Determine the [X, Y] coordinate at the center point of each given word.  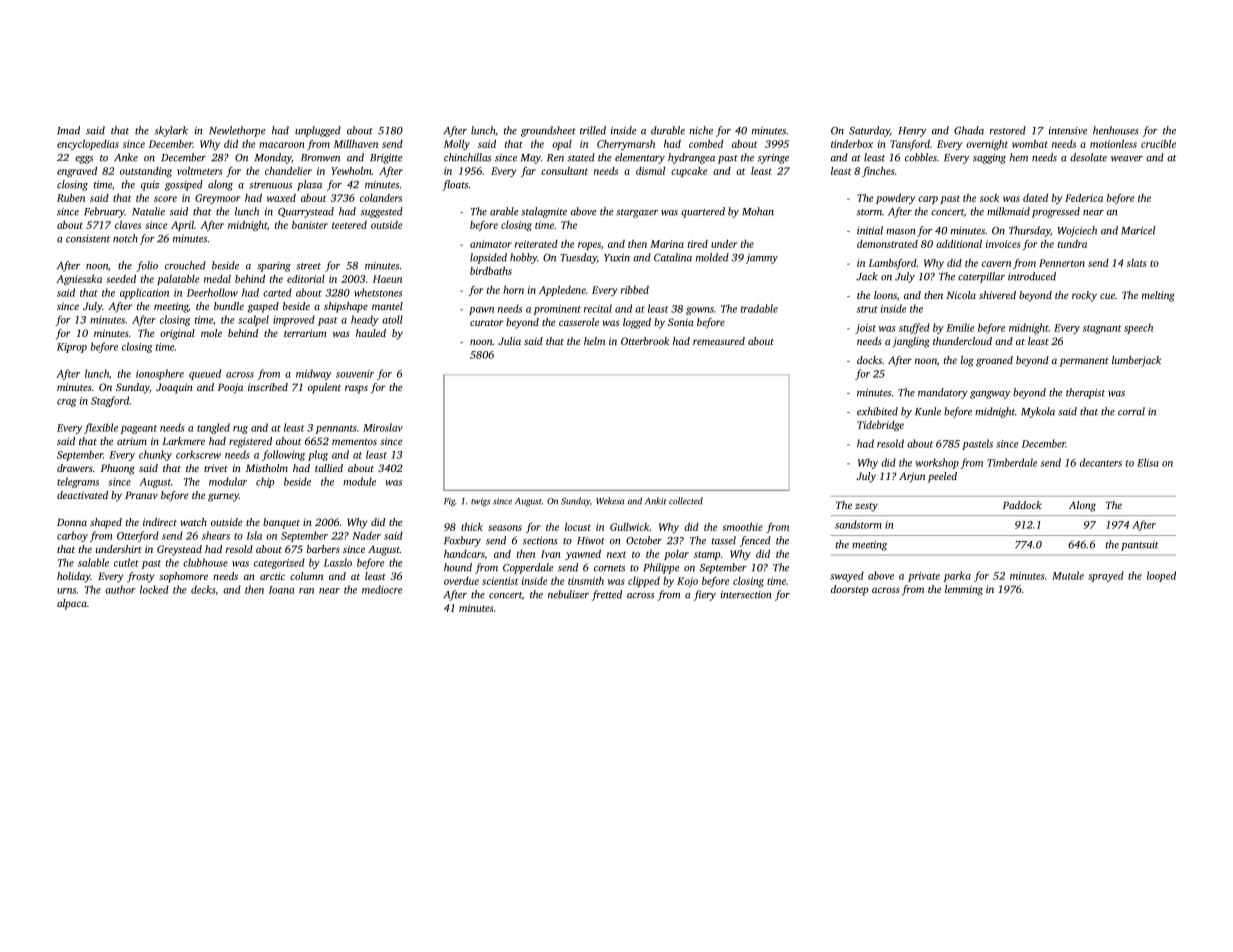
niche [701, 130]
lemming [964, 590]
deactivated [82, 495]
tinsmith [586, 581]
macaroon [282, 145]
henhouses [1116, 130]
